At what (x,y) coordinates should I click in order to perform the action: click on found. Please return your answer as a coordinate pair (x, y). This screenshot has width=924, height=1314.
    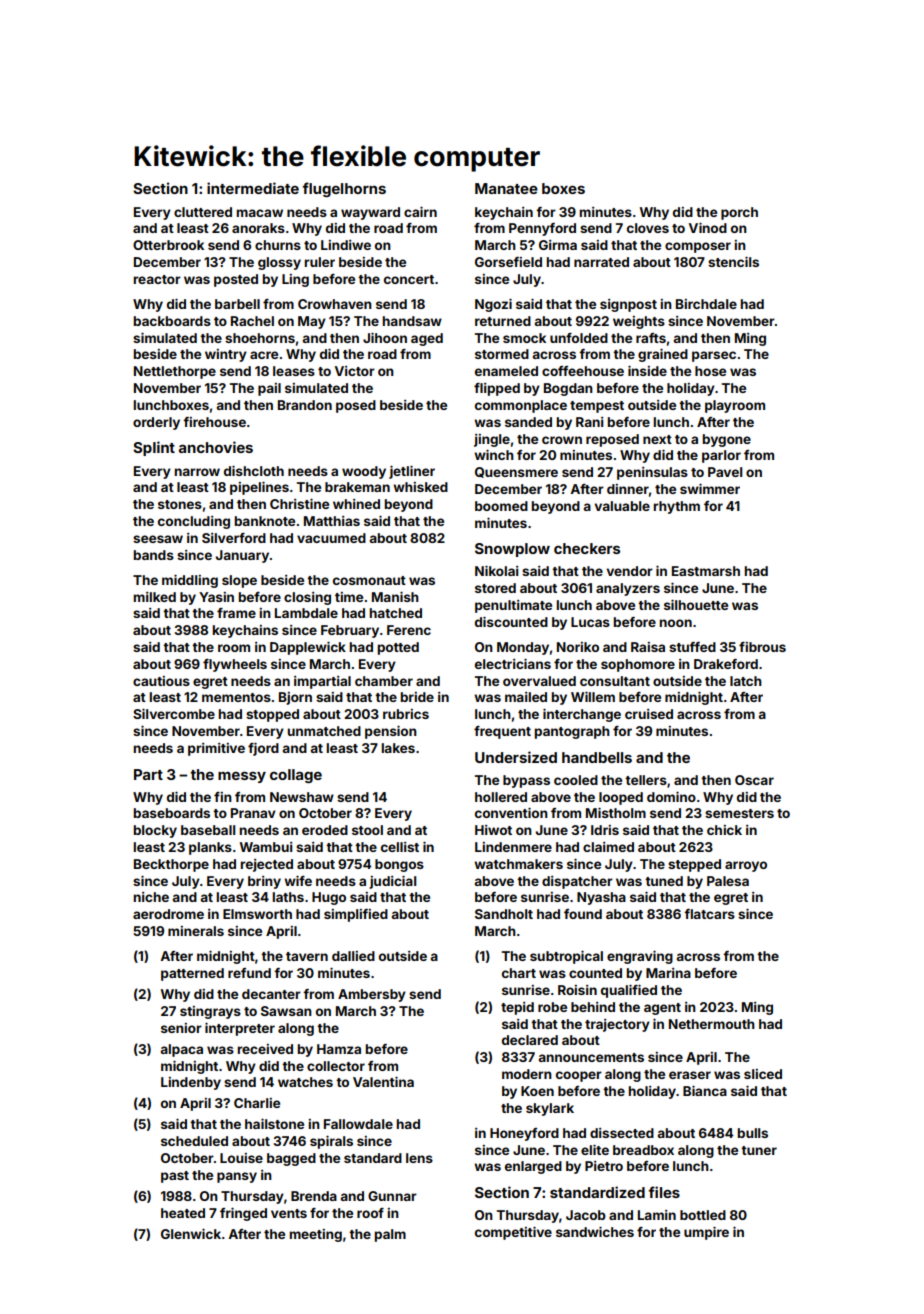
    Looking at the image, I should click on (583, 914).
